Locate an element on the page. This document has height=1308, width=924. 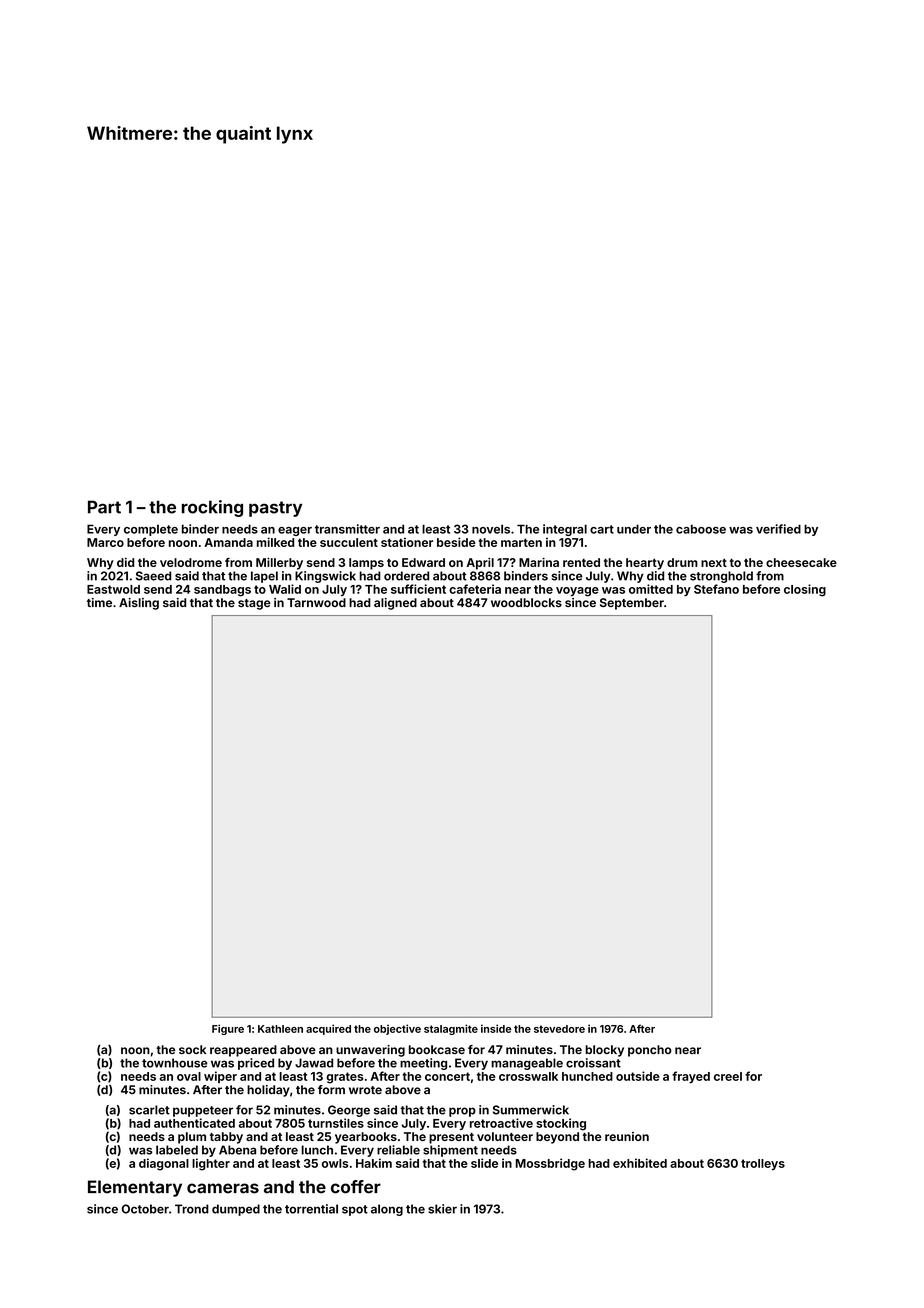
Saeed is located at coordinates (153, 576).
